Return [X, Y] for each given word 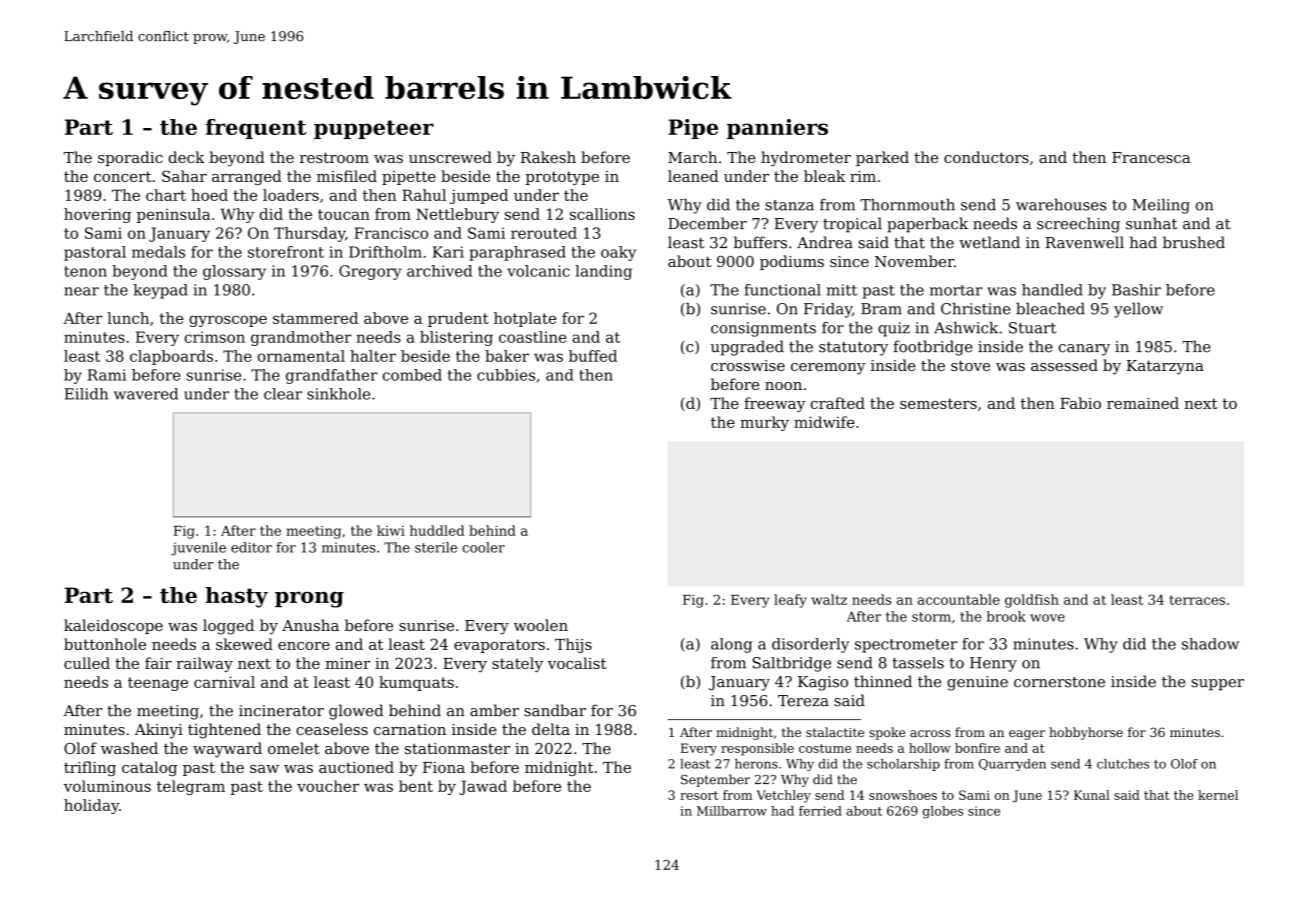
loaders [291, 195]
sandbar [555, 710]
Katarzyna [1165, 367]
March [692, 157]
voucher [328, 786]
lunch [128, 318]
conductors [986, 157]
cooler [483, 547]
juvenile [198, 549]
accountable [959, 599]
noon [783, 386]
